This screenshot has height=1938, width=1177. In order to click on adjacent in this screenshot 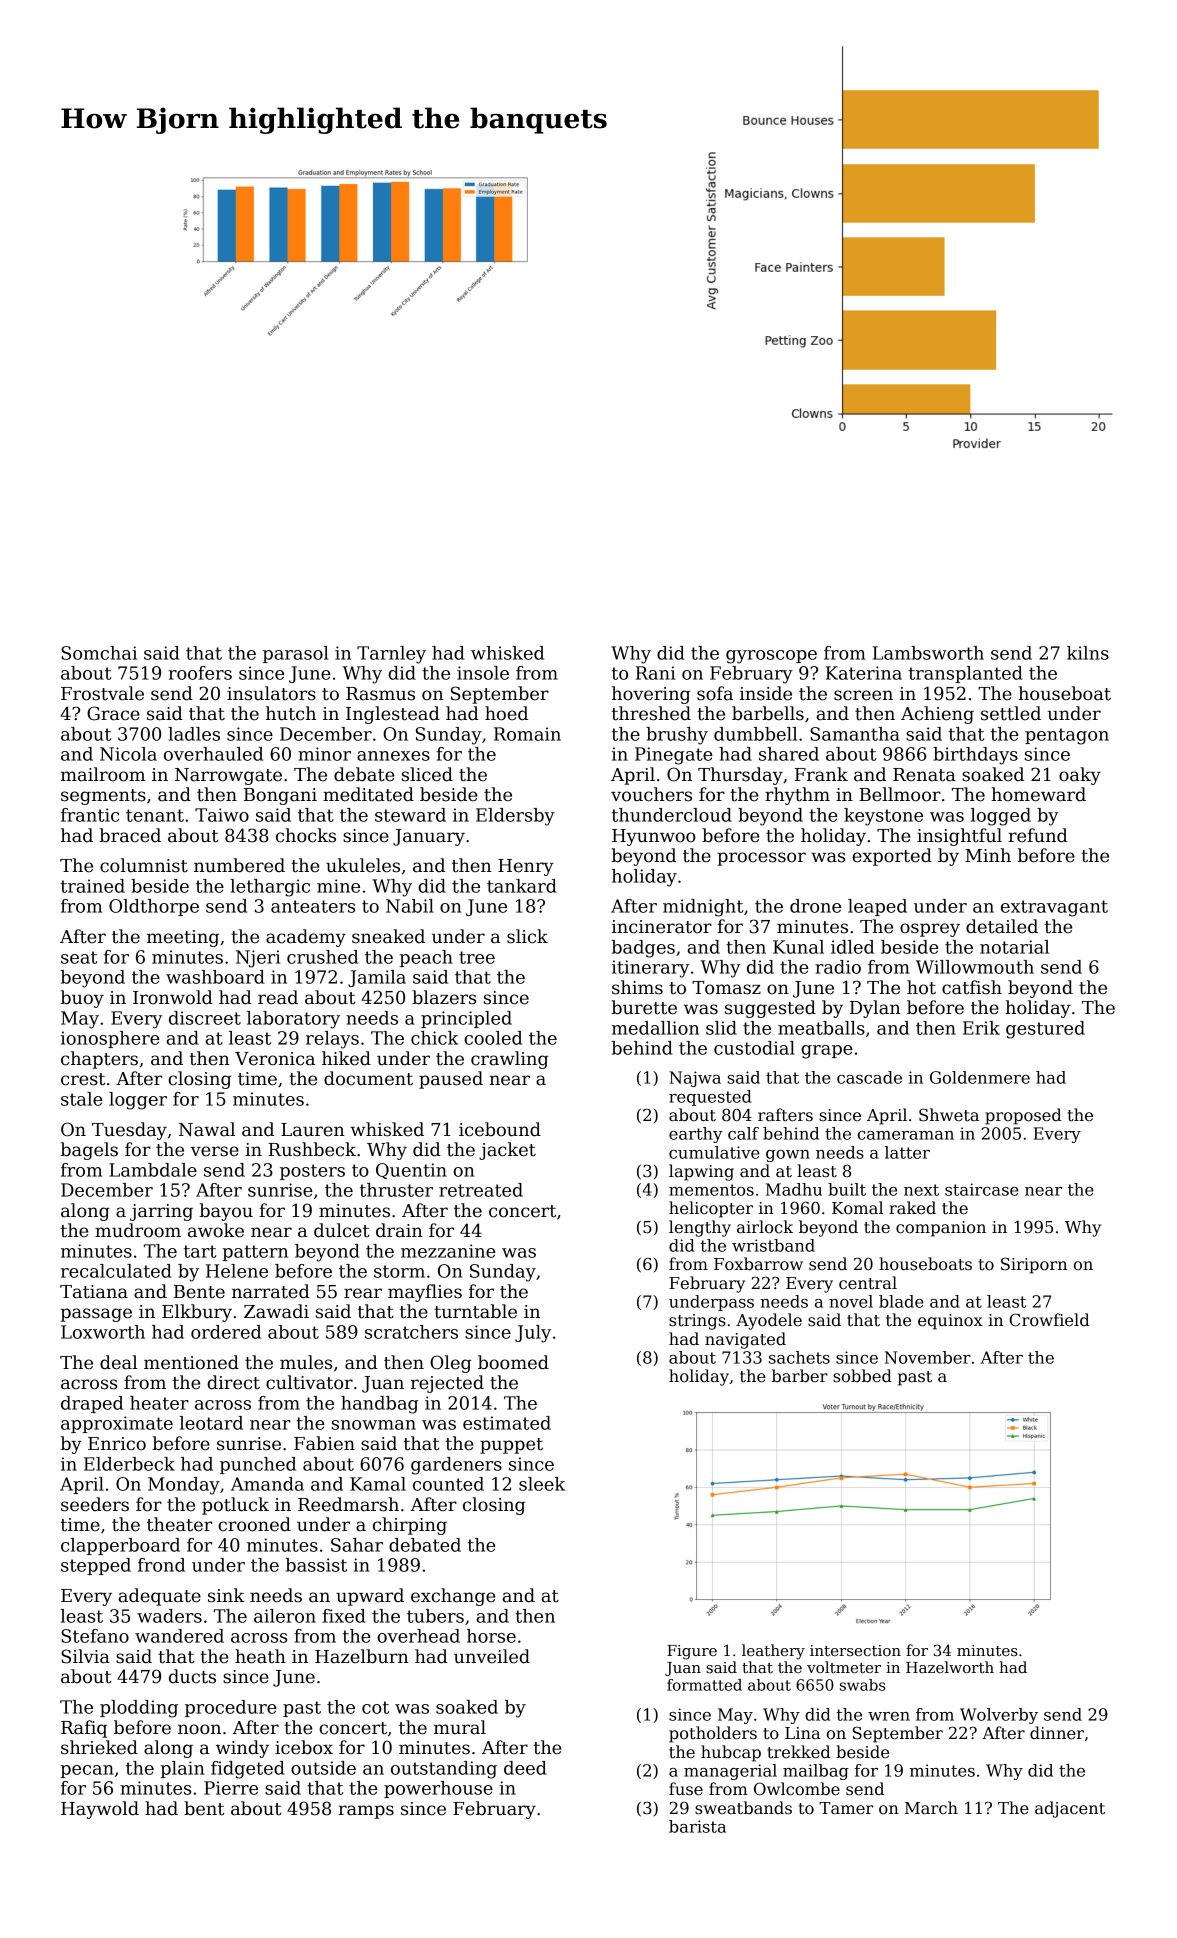, I will do `click(1070, 1809)`.
